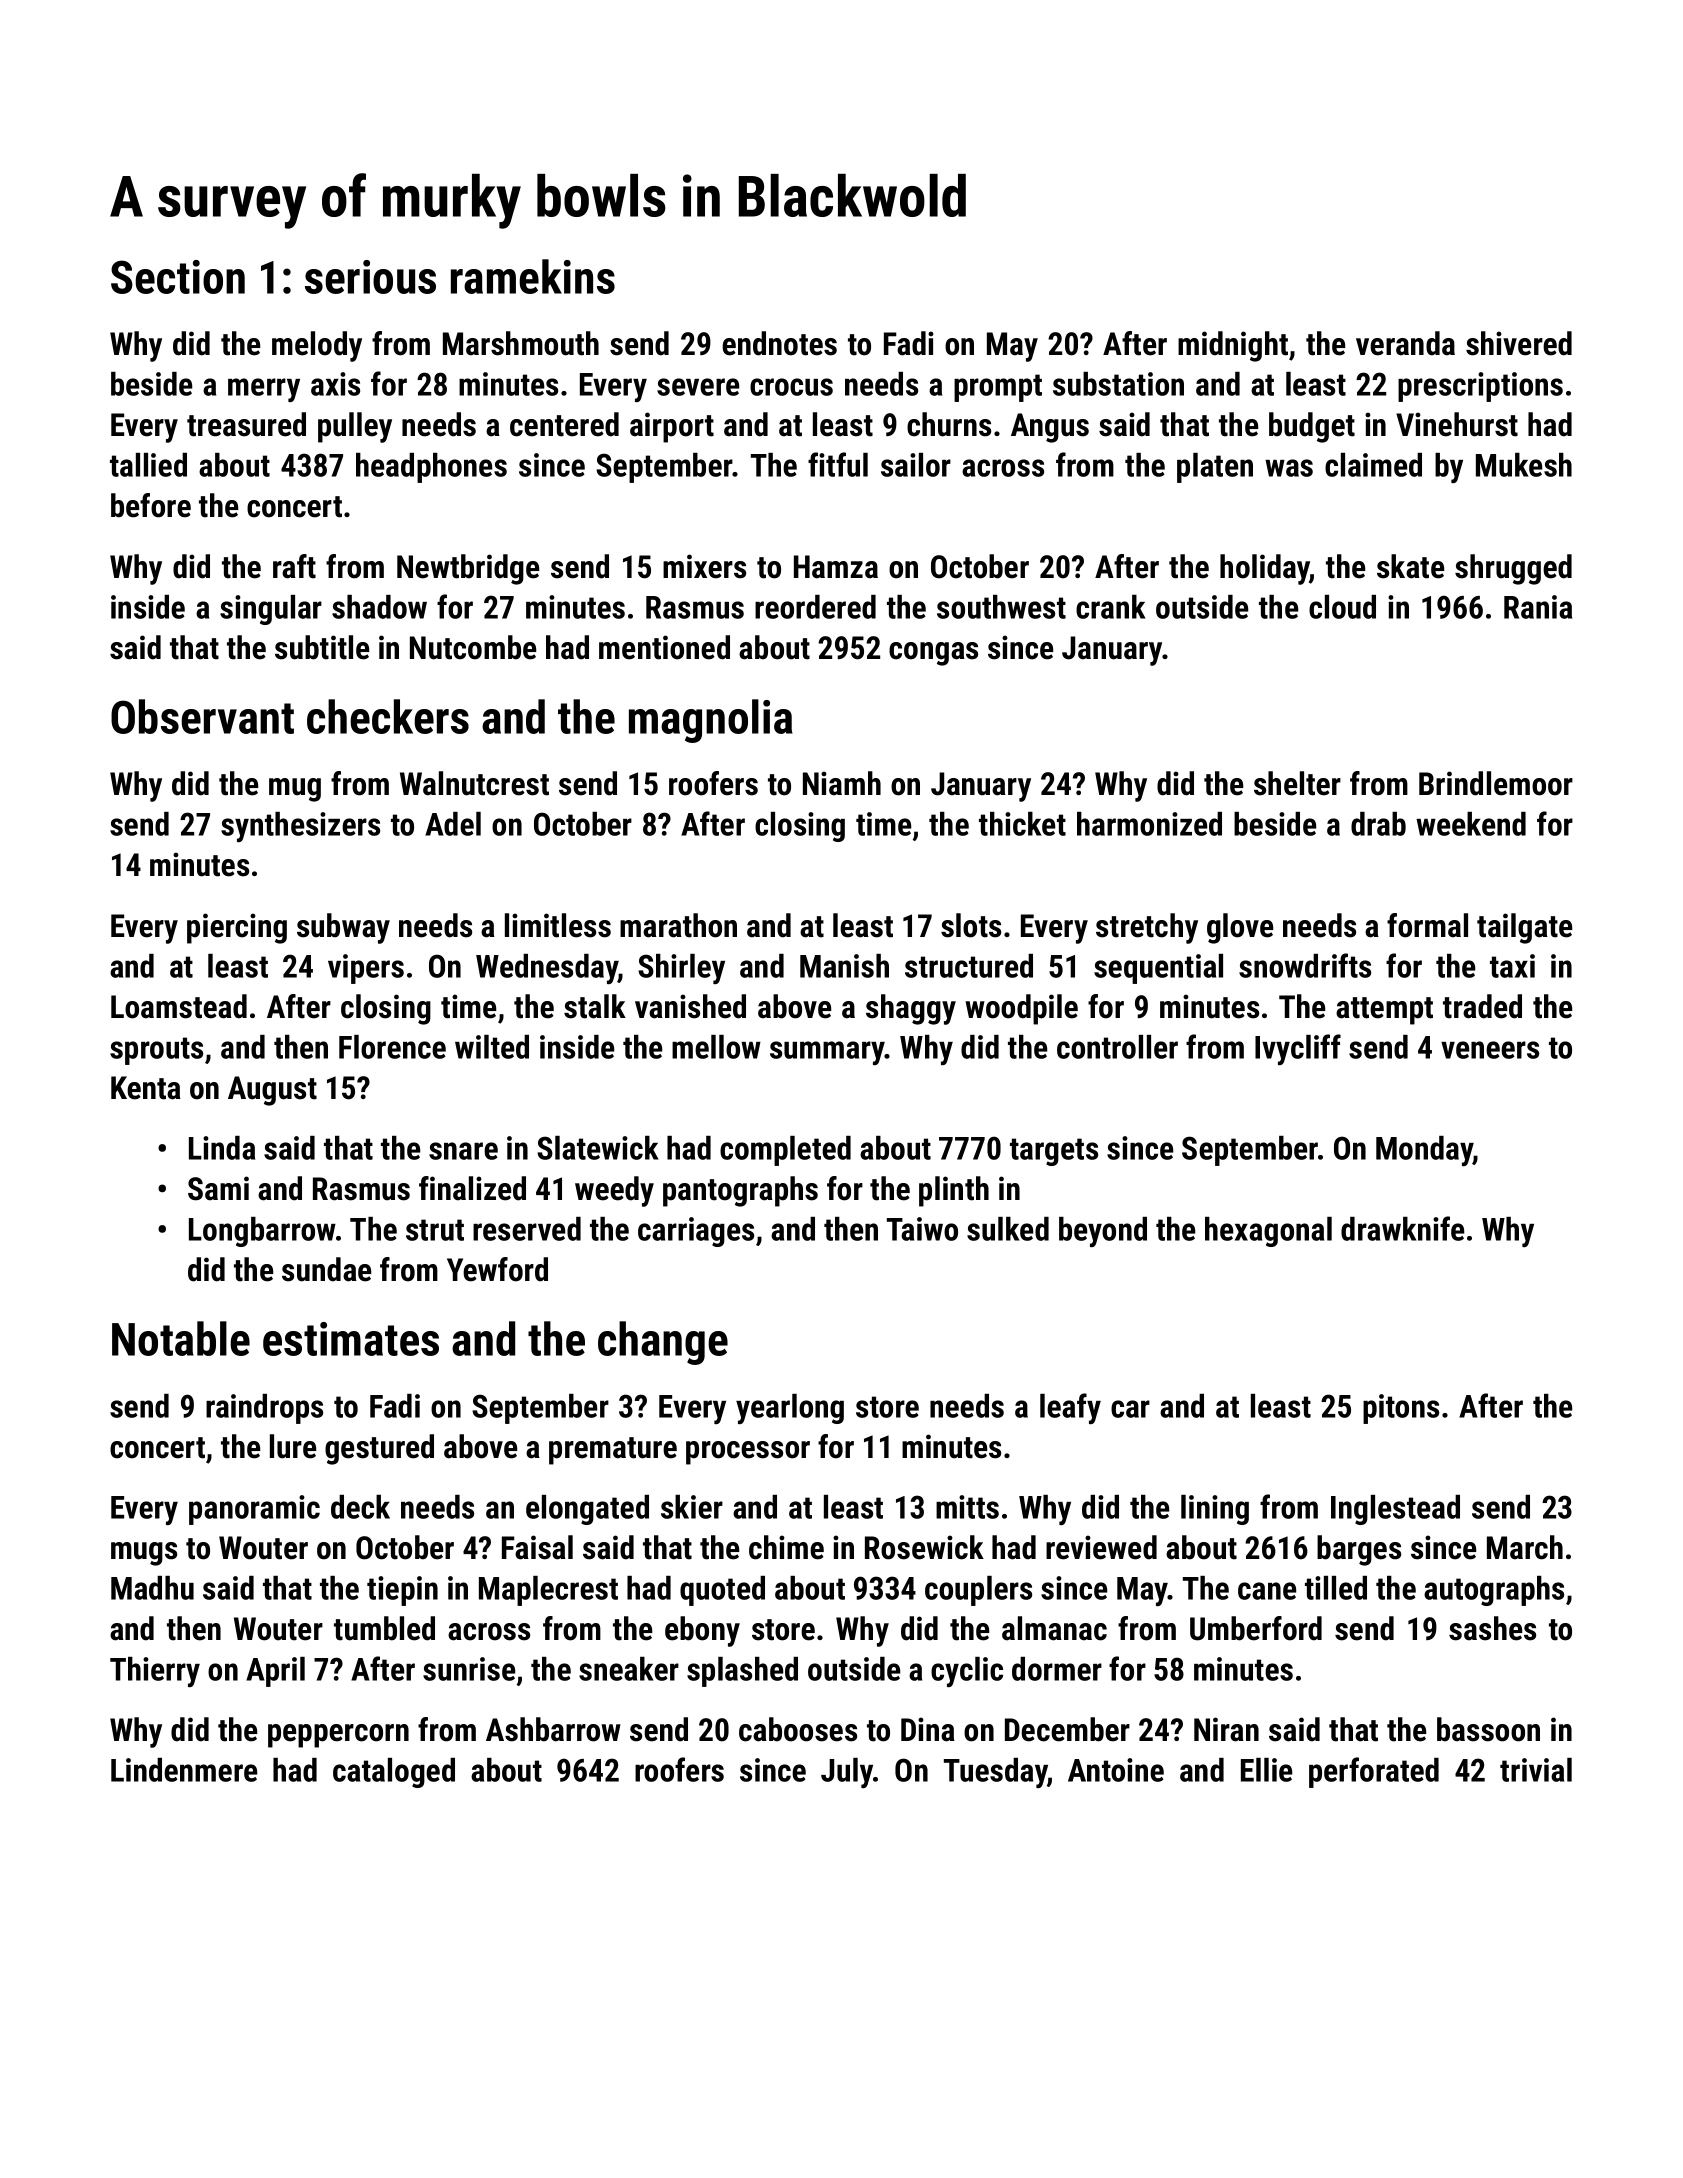 The height and width of the screenshot is (2178, 1683). What do you see at coordinates (1524, 928) in the screenshot?
I see `tailgate` at bounding box center [1524, 928].
